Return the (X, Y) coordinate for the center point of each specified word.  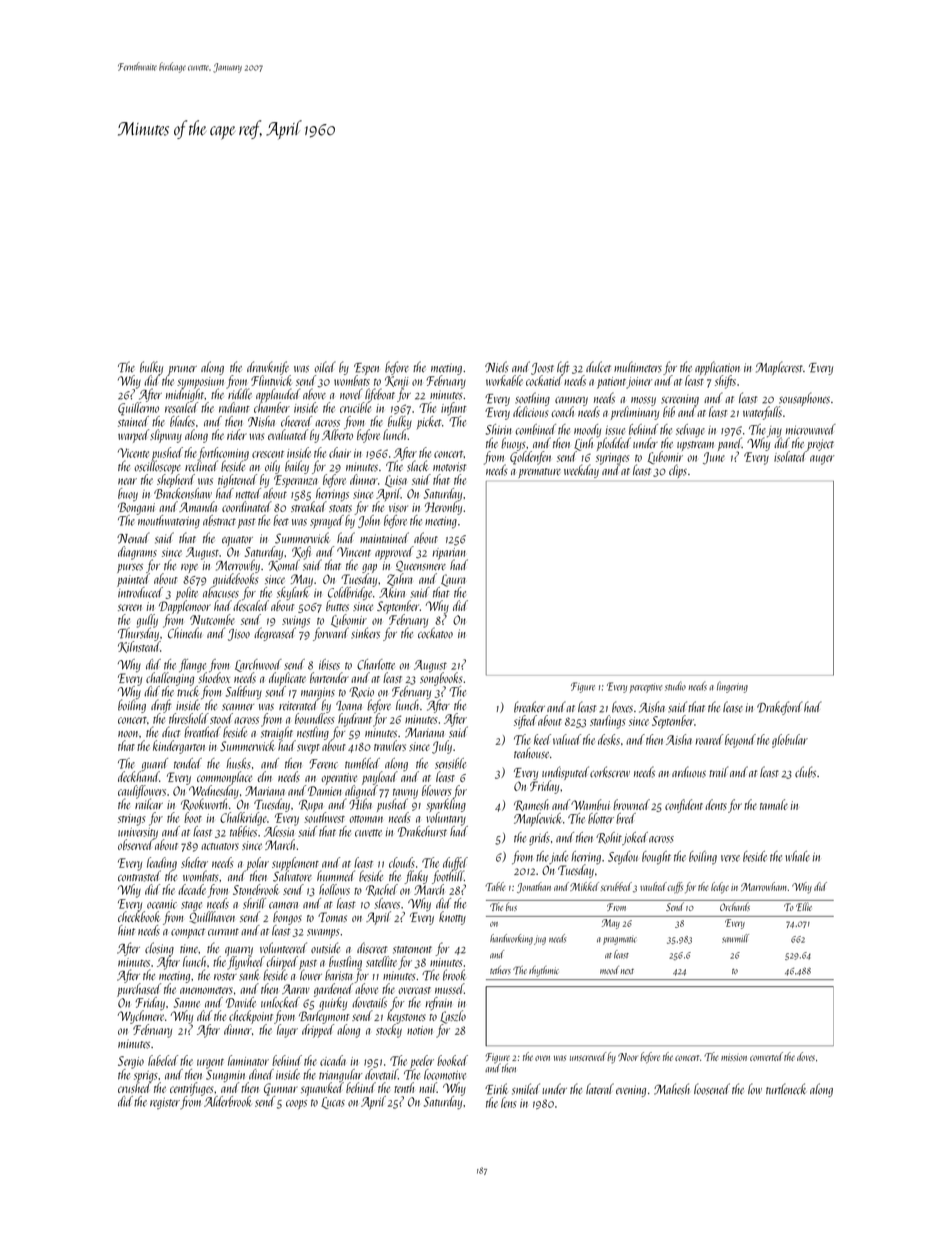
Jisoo (239, 635)
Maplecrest (779, 368)
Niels (497, 367)
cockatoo (435, 633)
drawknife (268, 368)
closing (159, 949)
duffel (455, 864)
